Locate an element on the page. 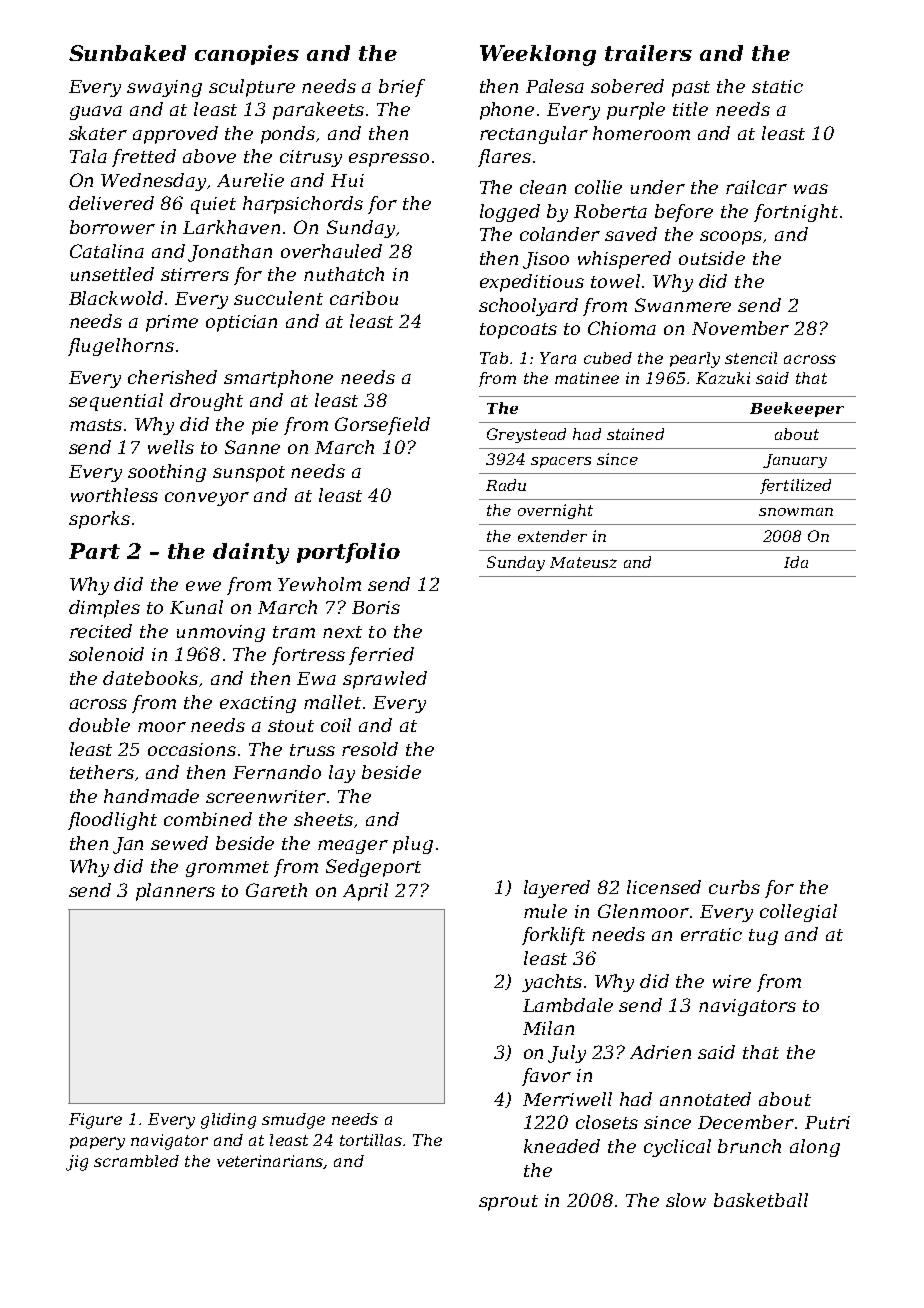 This image has height=1308, width=924. fortnight is located at coordinates (796, 213).
